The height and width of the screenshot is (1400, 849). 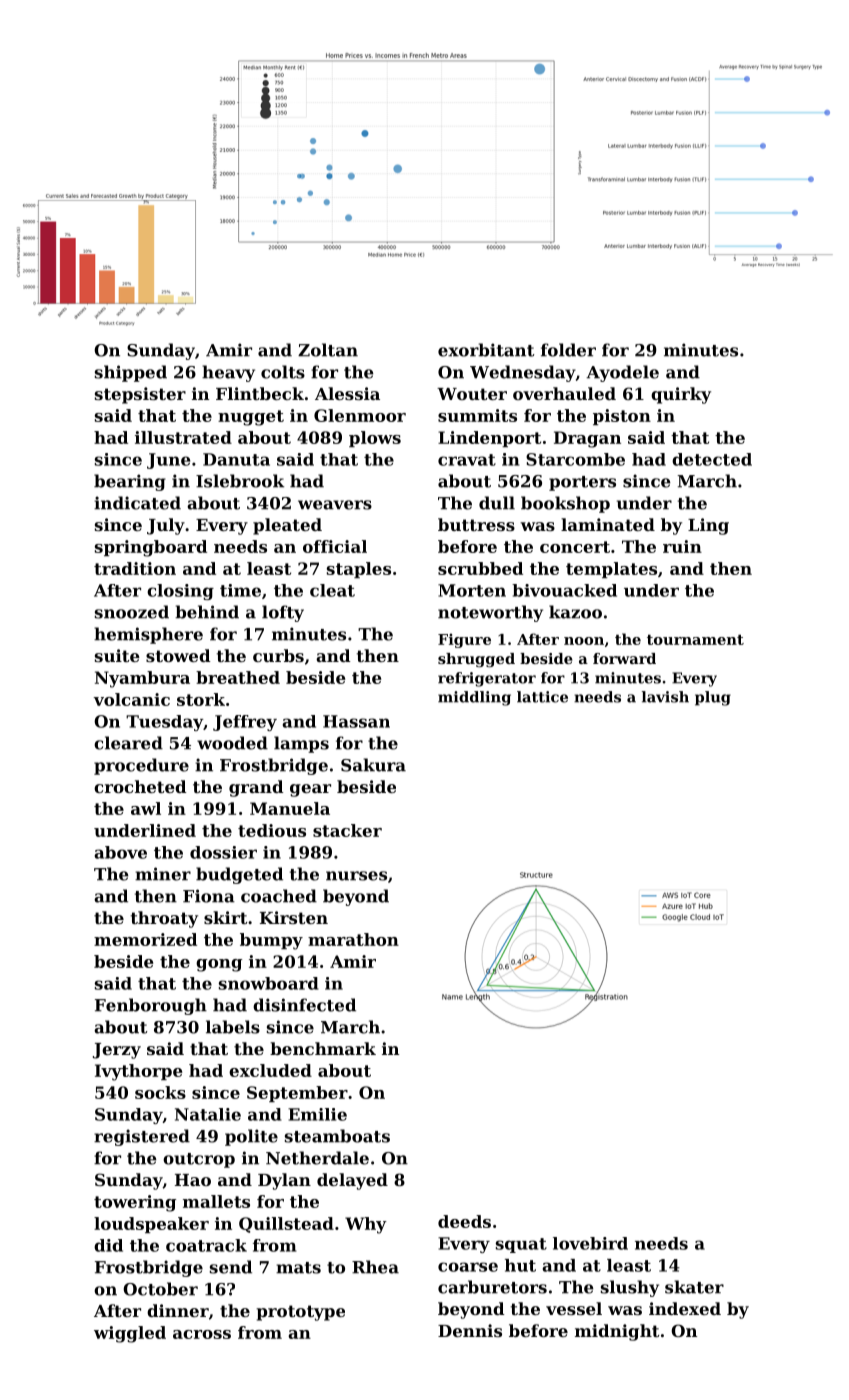 I want to click on cleat, so click(x=332, y=590).
